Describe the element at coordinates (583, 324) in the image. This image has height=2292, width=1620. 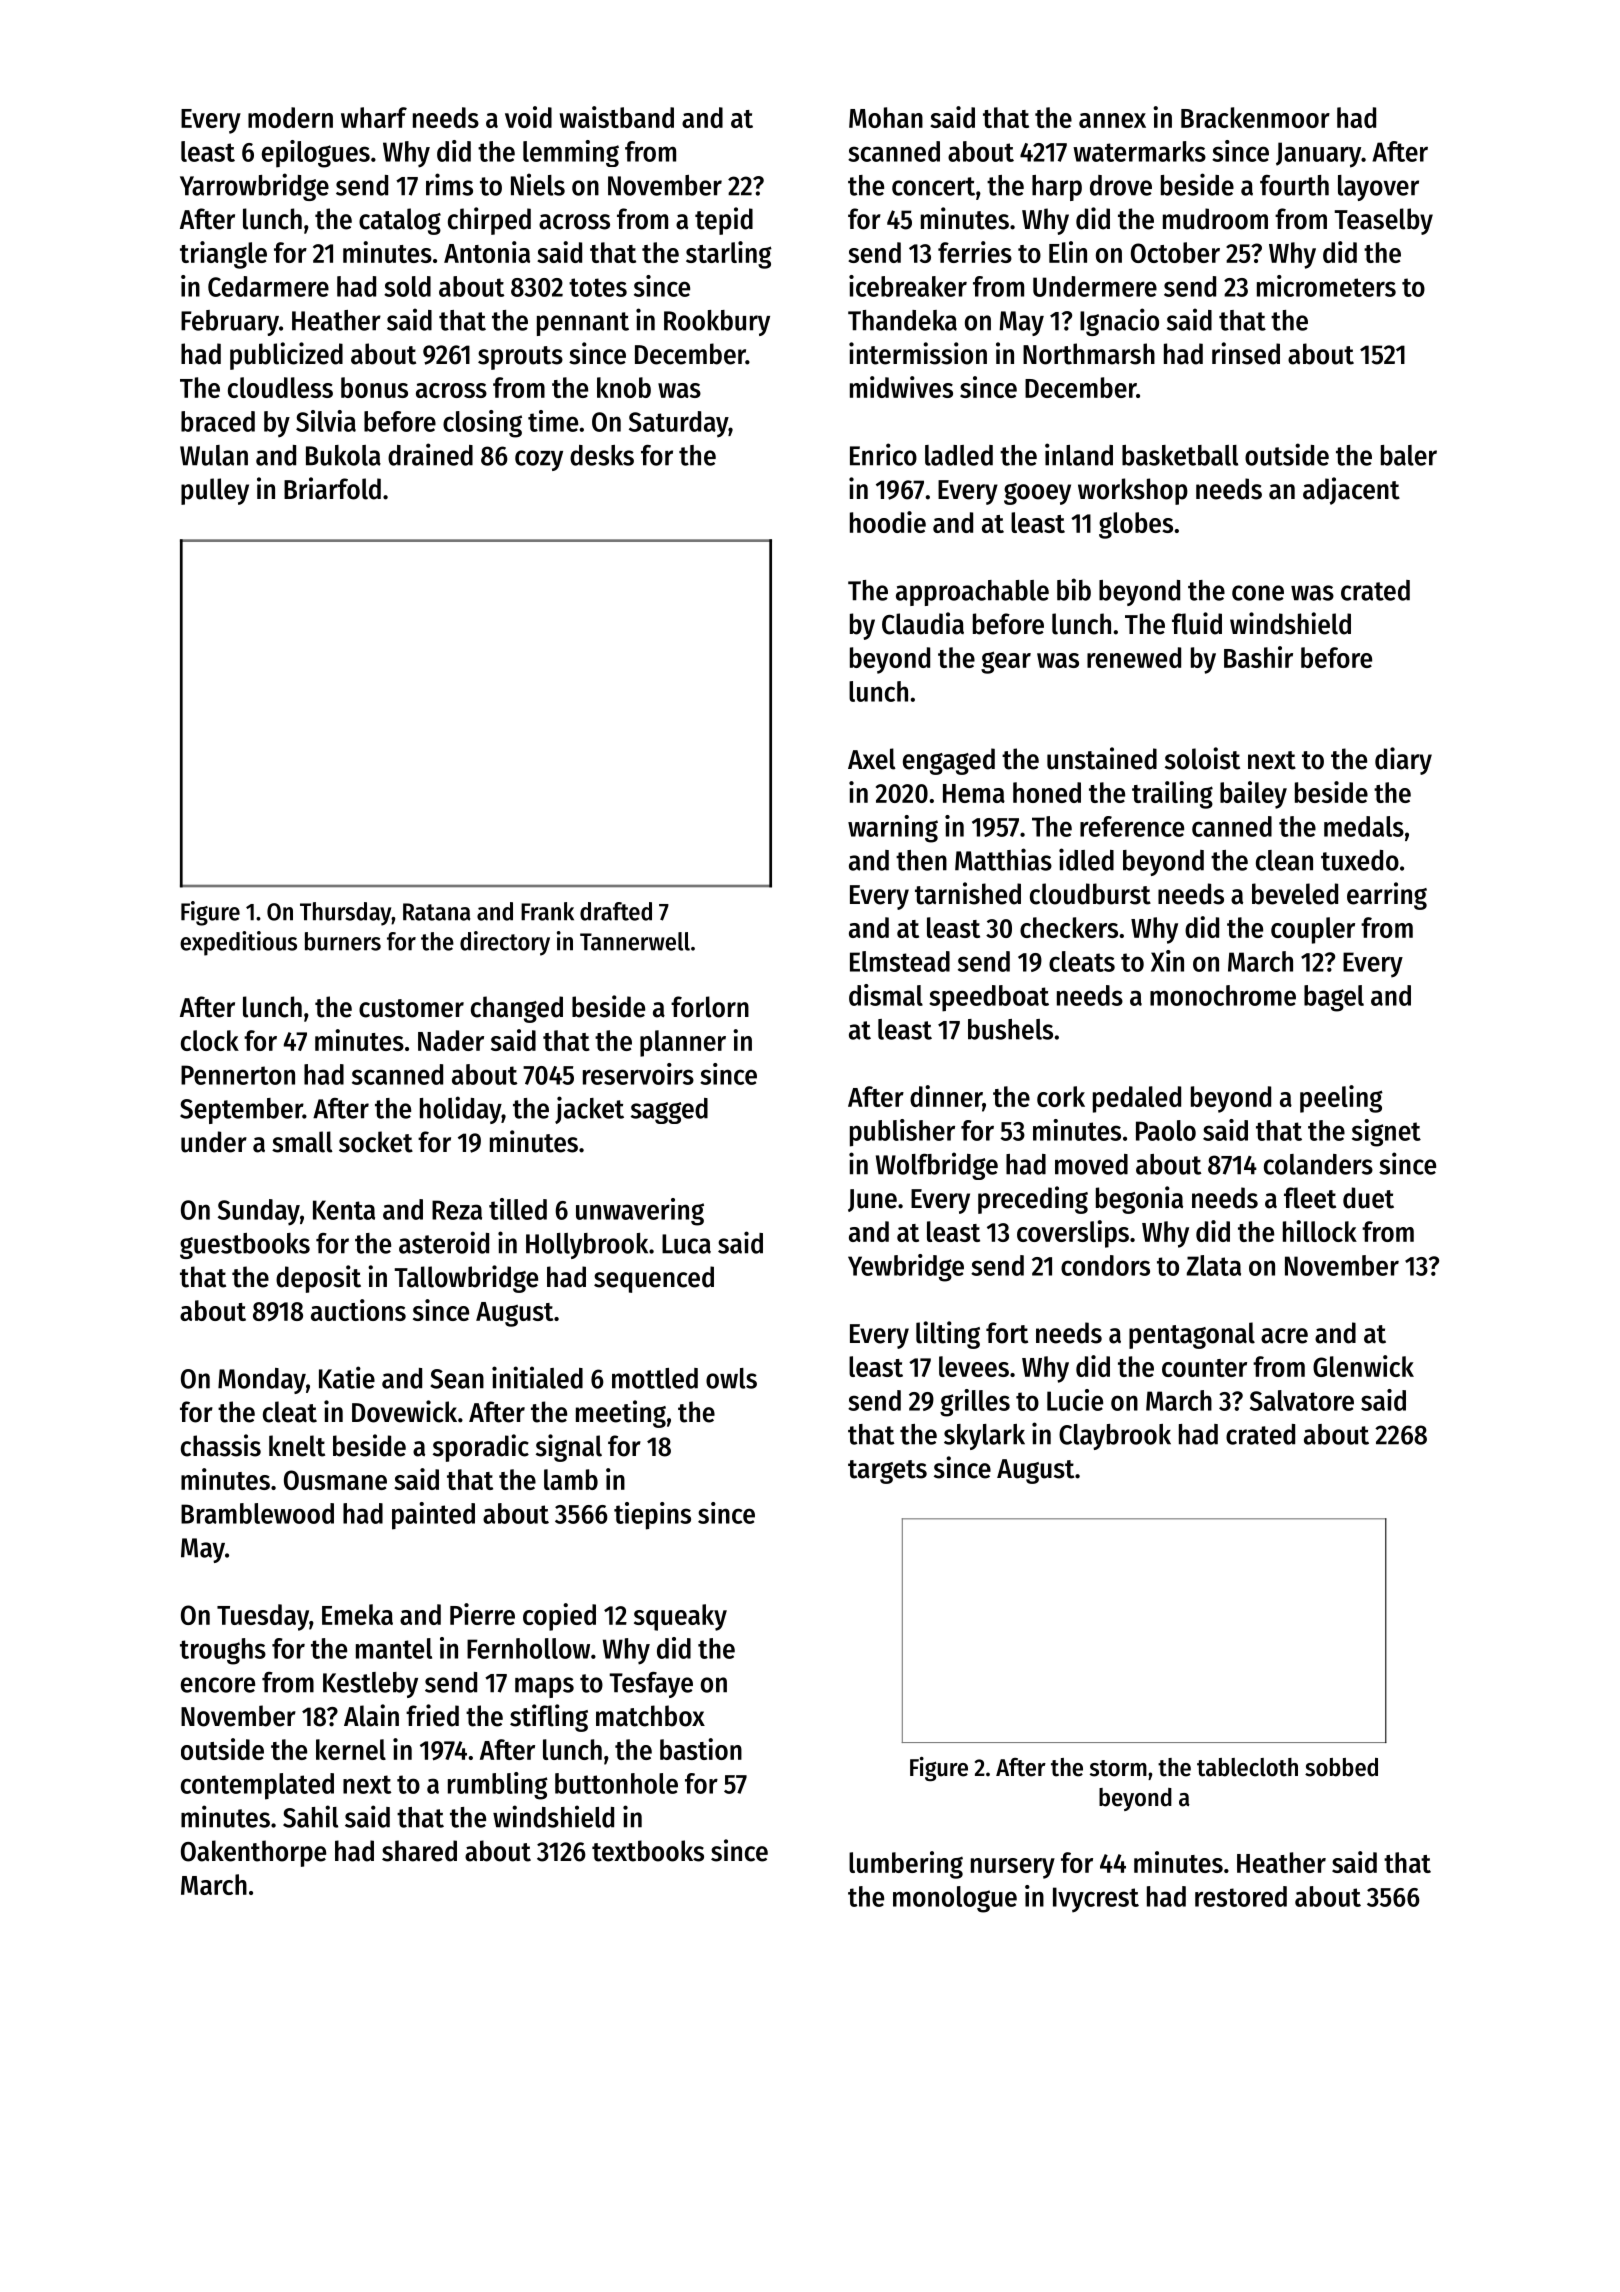
I see `pennant` at that location.
